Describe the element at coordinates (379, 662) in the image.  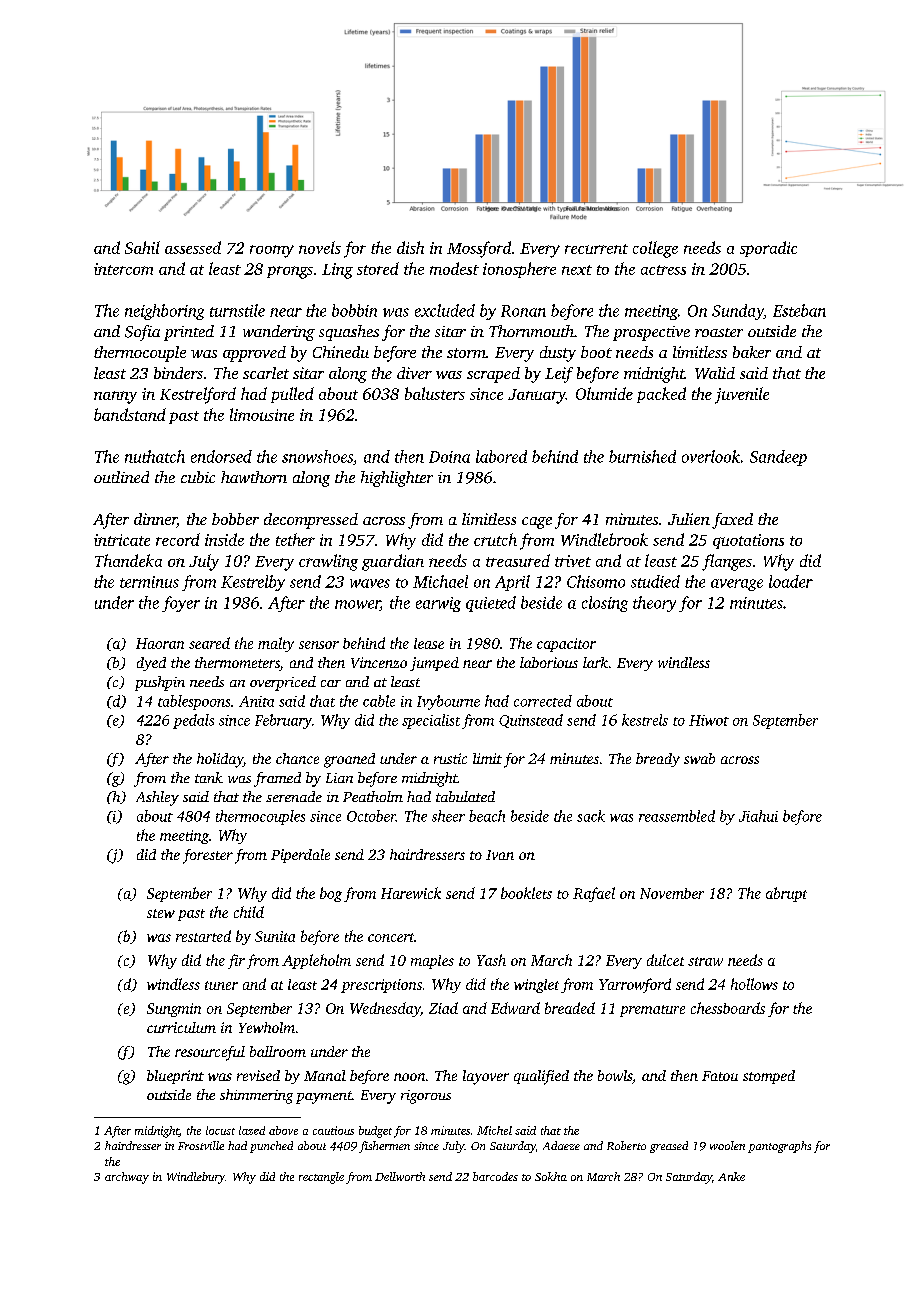
I see `Vincenzo` at that location.
